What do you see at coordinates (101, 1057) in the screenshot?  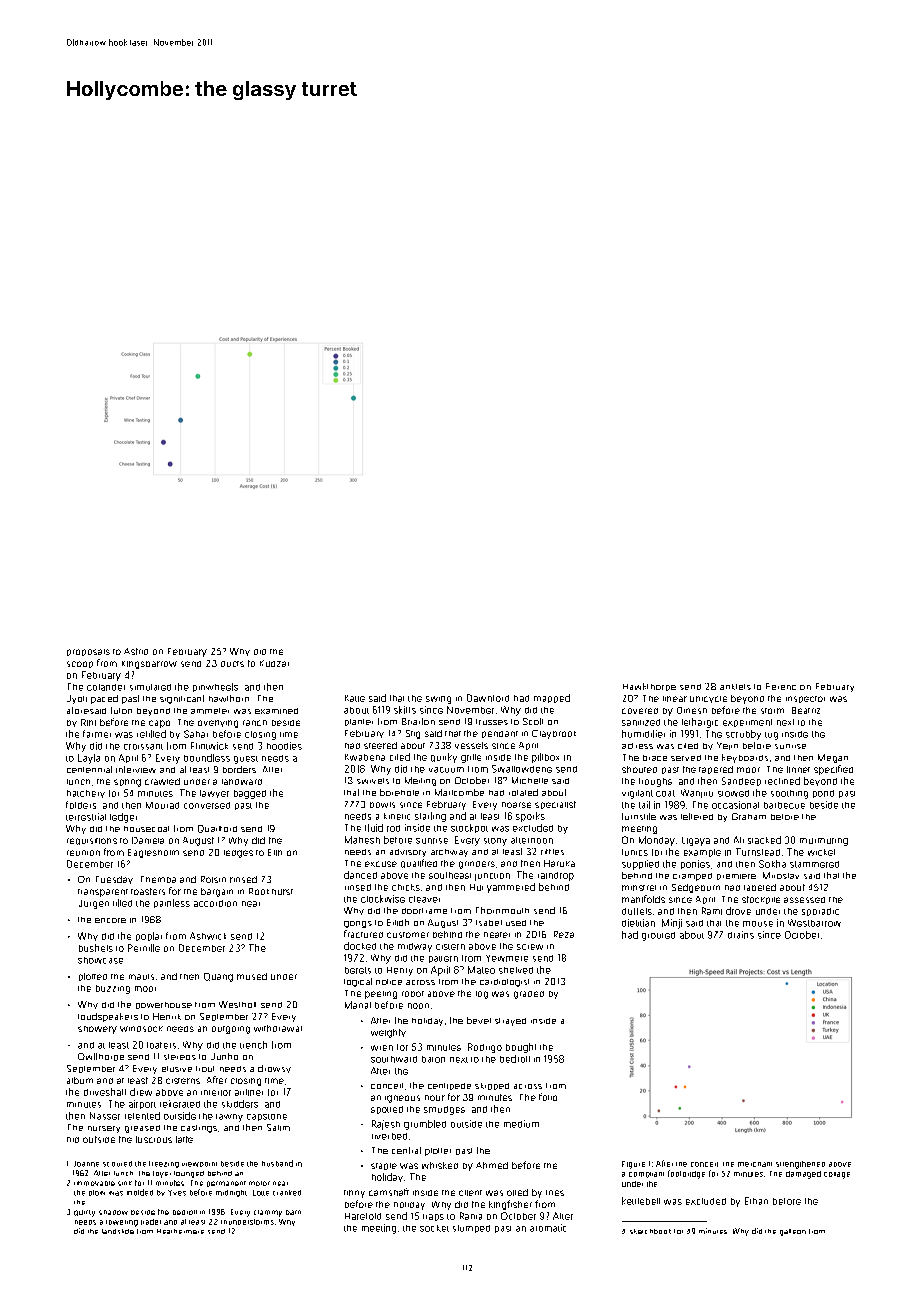 I see `Owlthorpe` at bounding box center [101, 1057].
